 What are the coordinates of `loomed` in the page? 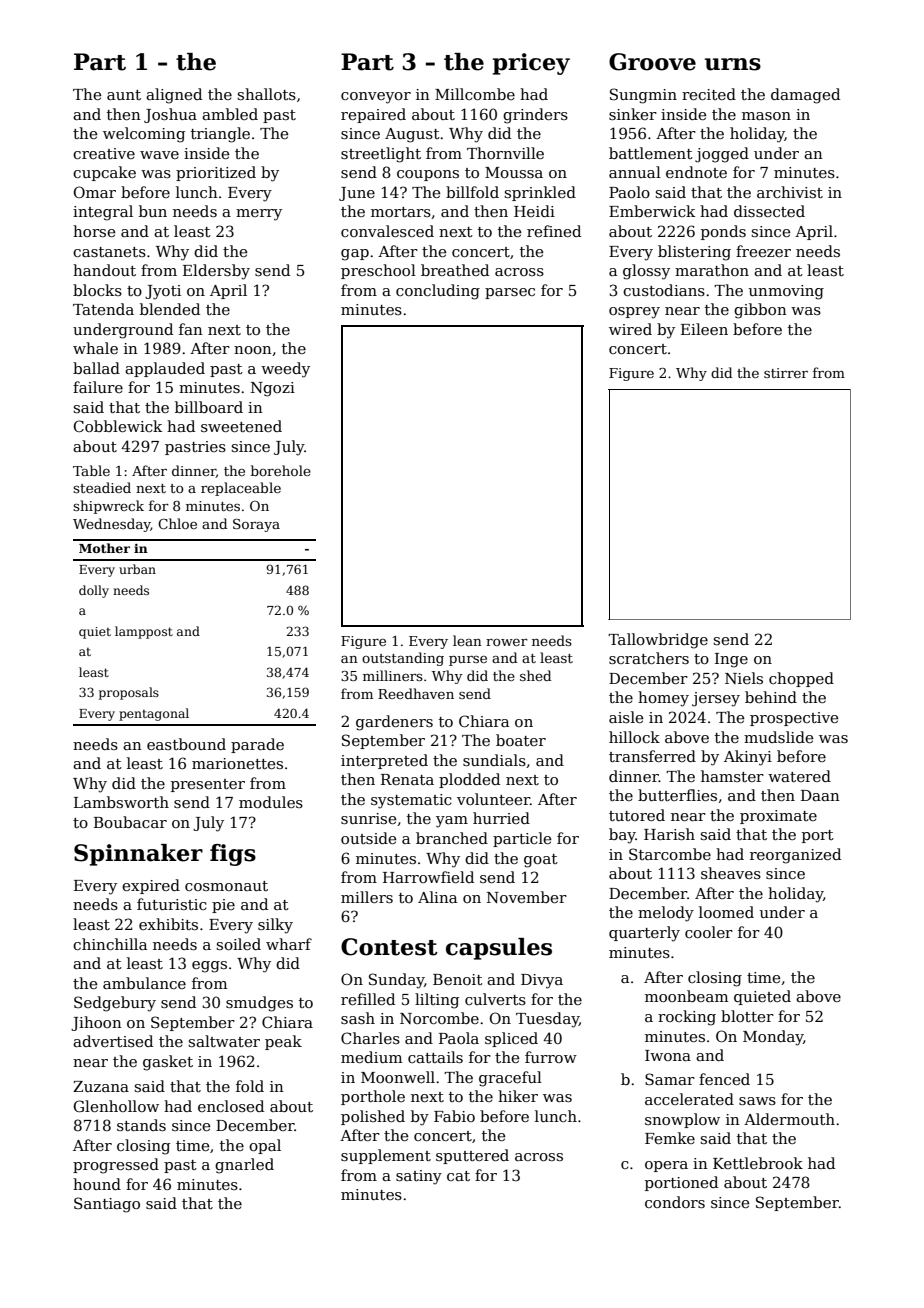 It's located at (726, 912).
